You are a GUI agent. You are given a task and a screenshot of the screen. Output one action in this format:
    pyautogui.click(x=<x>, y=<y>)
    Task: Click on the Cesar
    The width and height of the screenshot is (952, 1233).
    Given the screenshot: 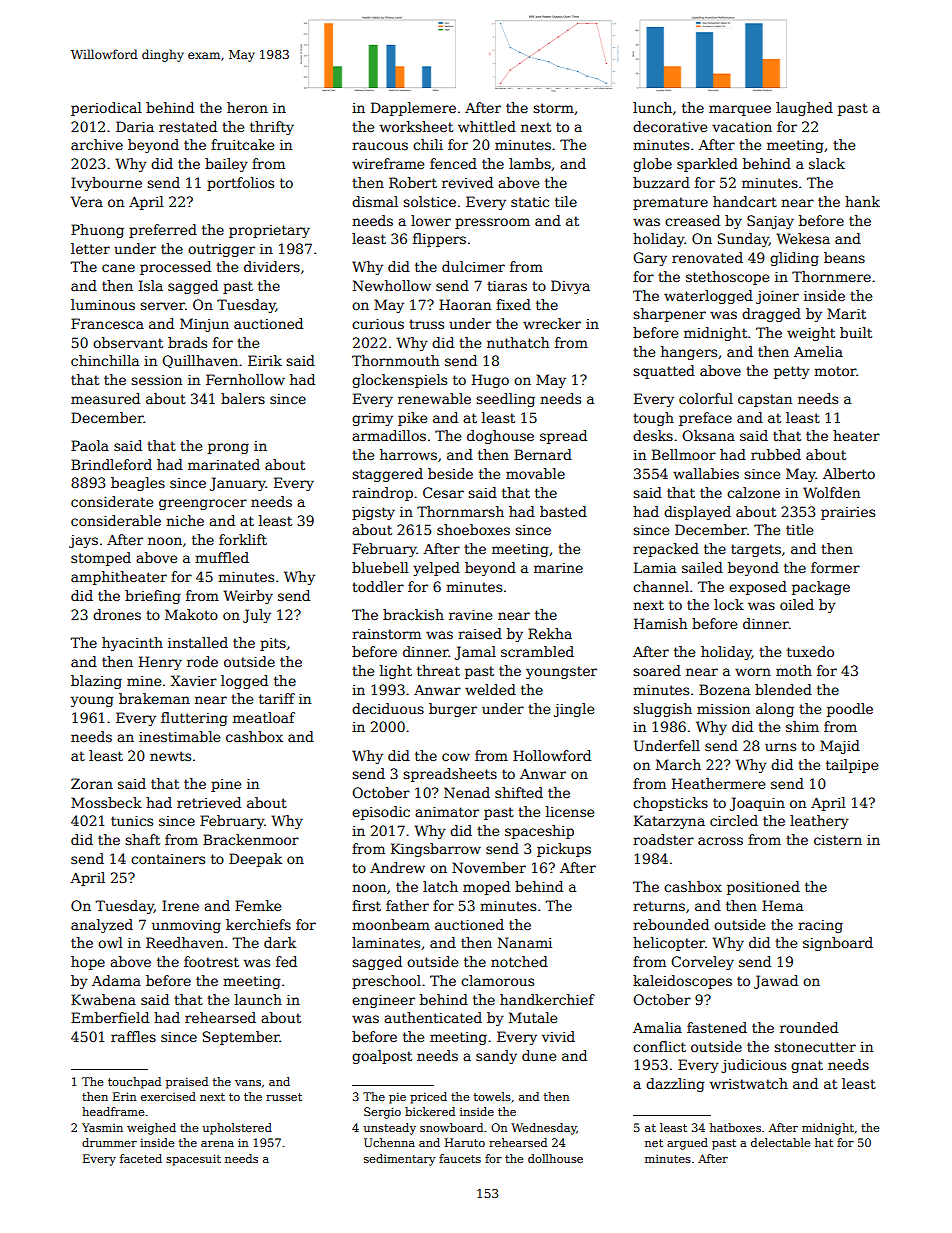 What is the action you would take?
    pyautogui.click(x=443, y=492)
